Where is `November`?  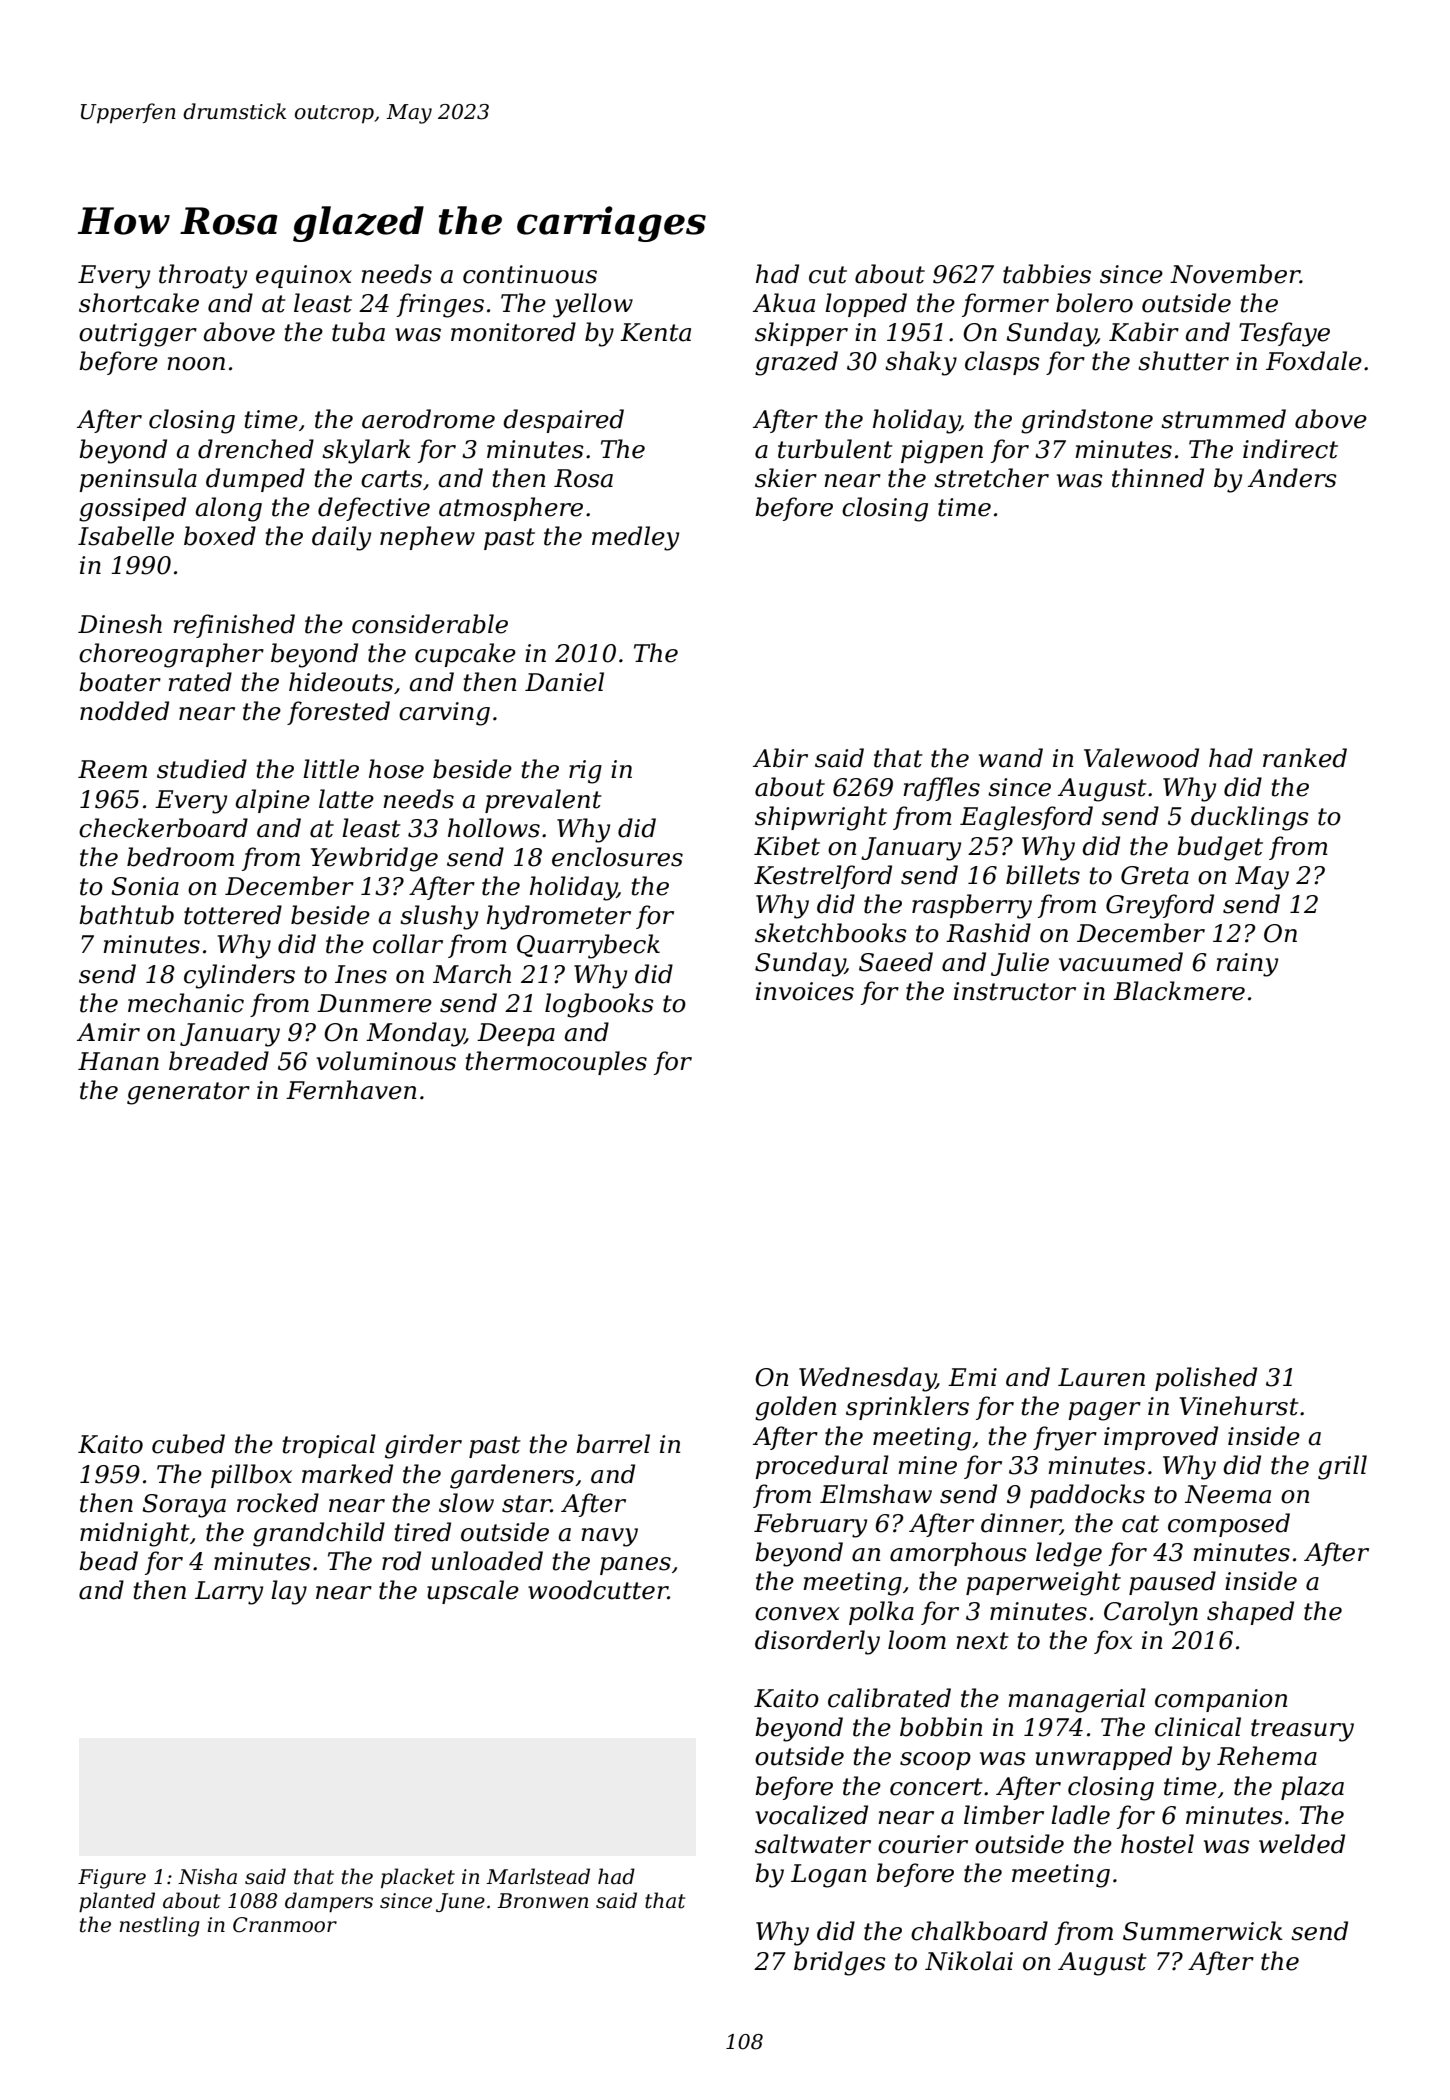
November is located at coordinates (1235, 274).
